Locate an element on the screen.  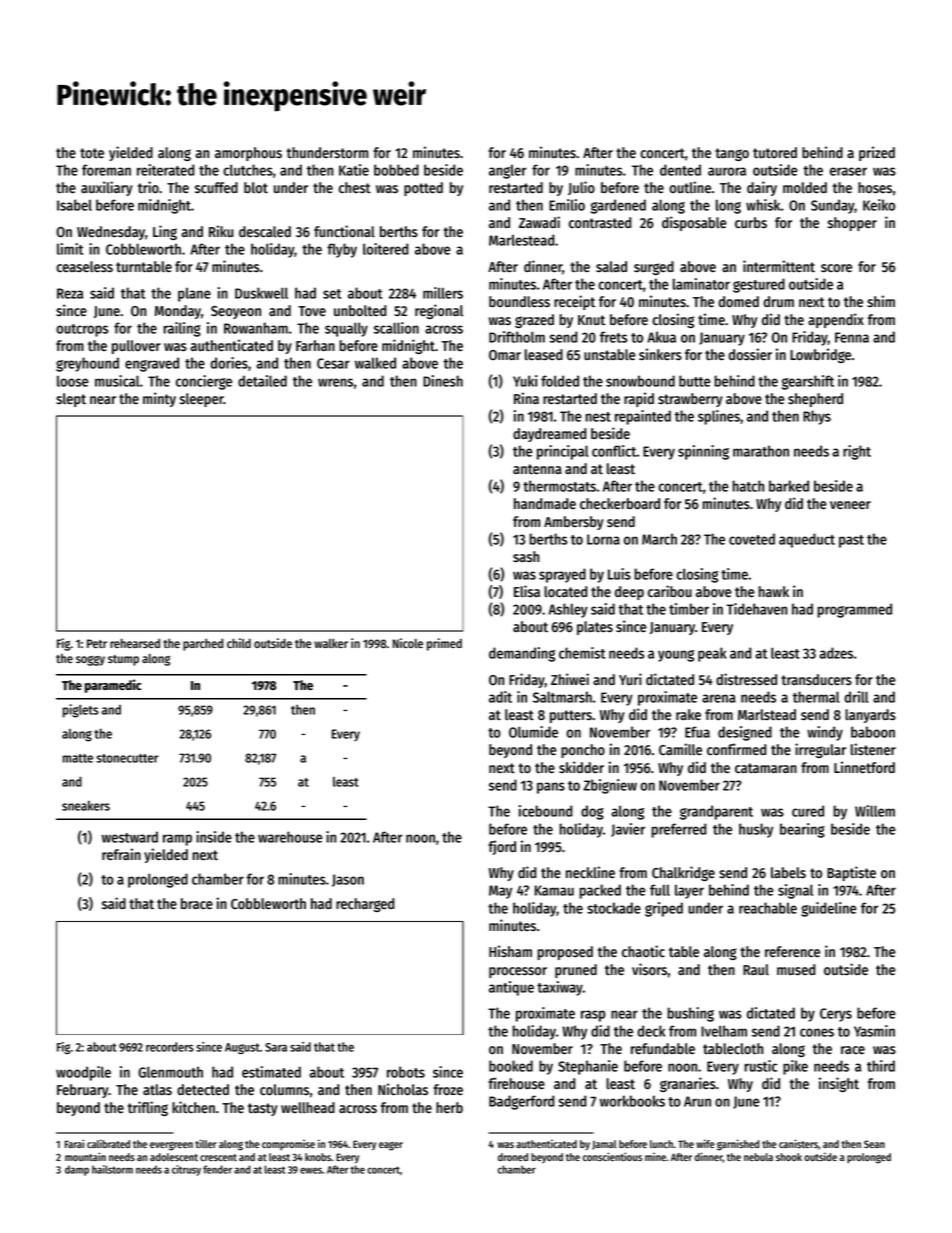
angler is located at coordinates (508, 171).
